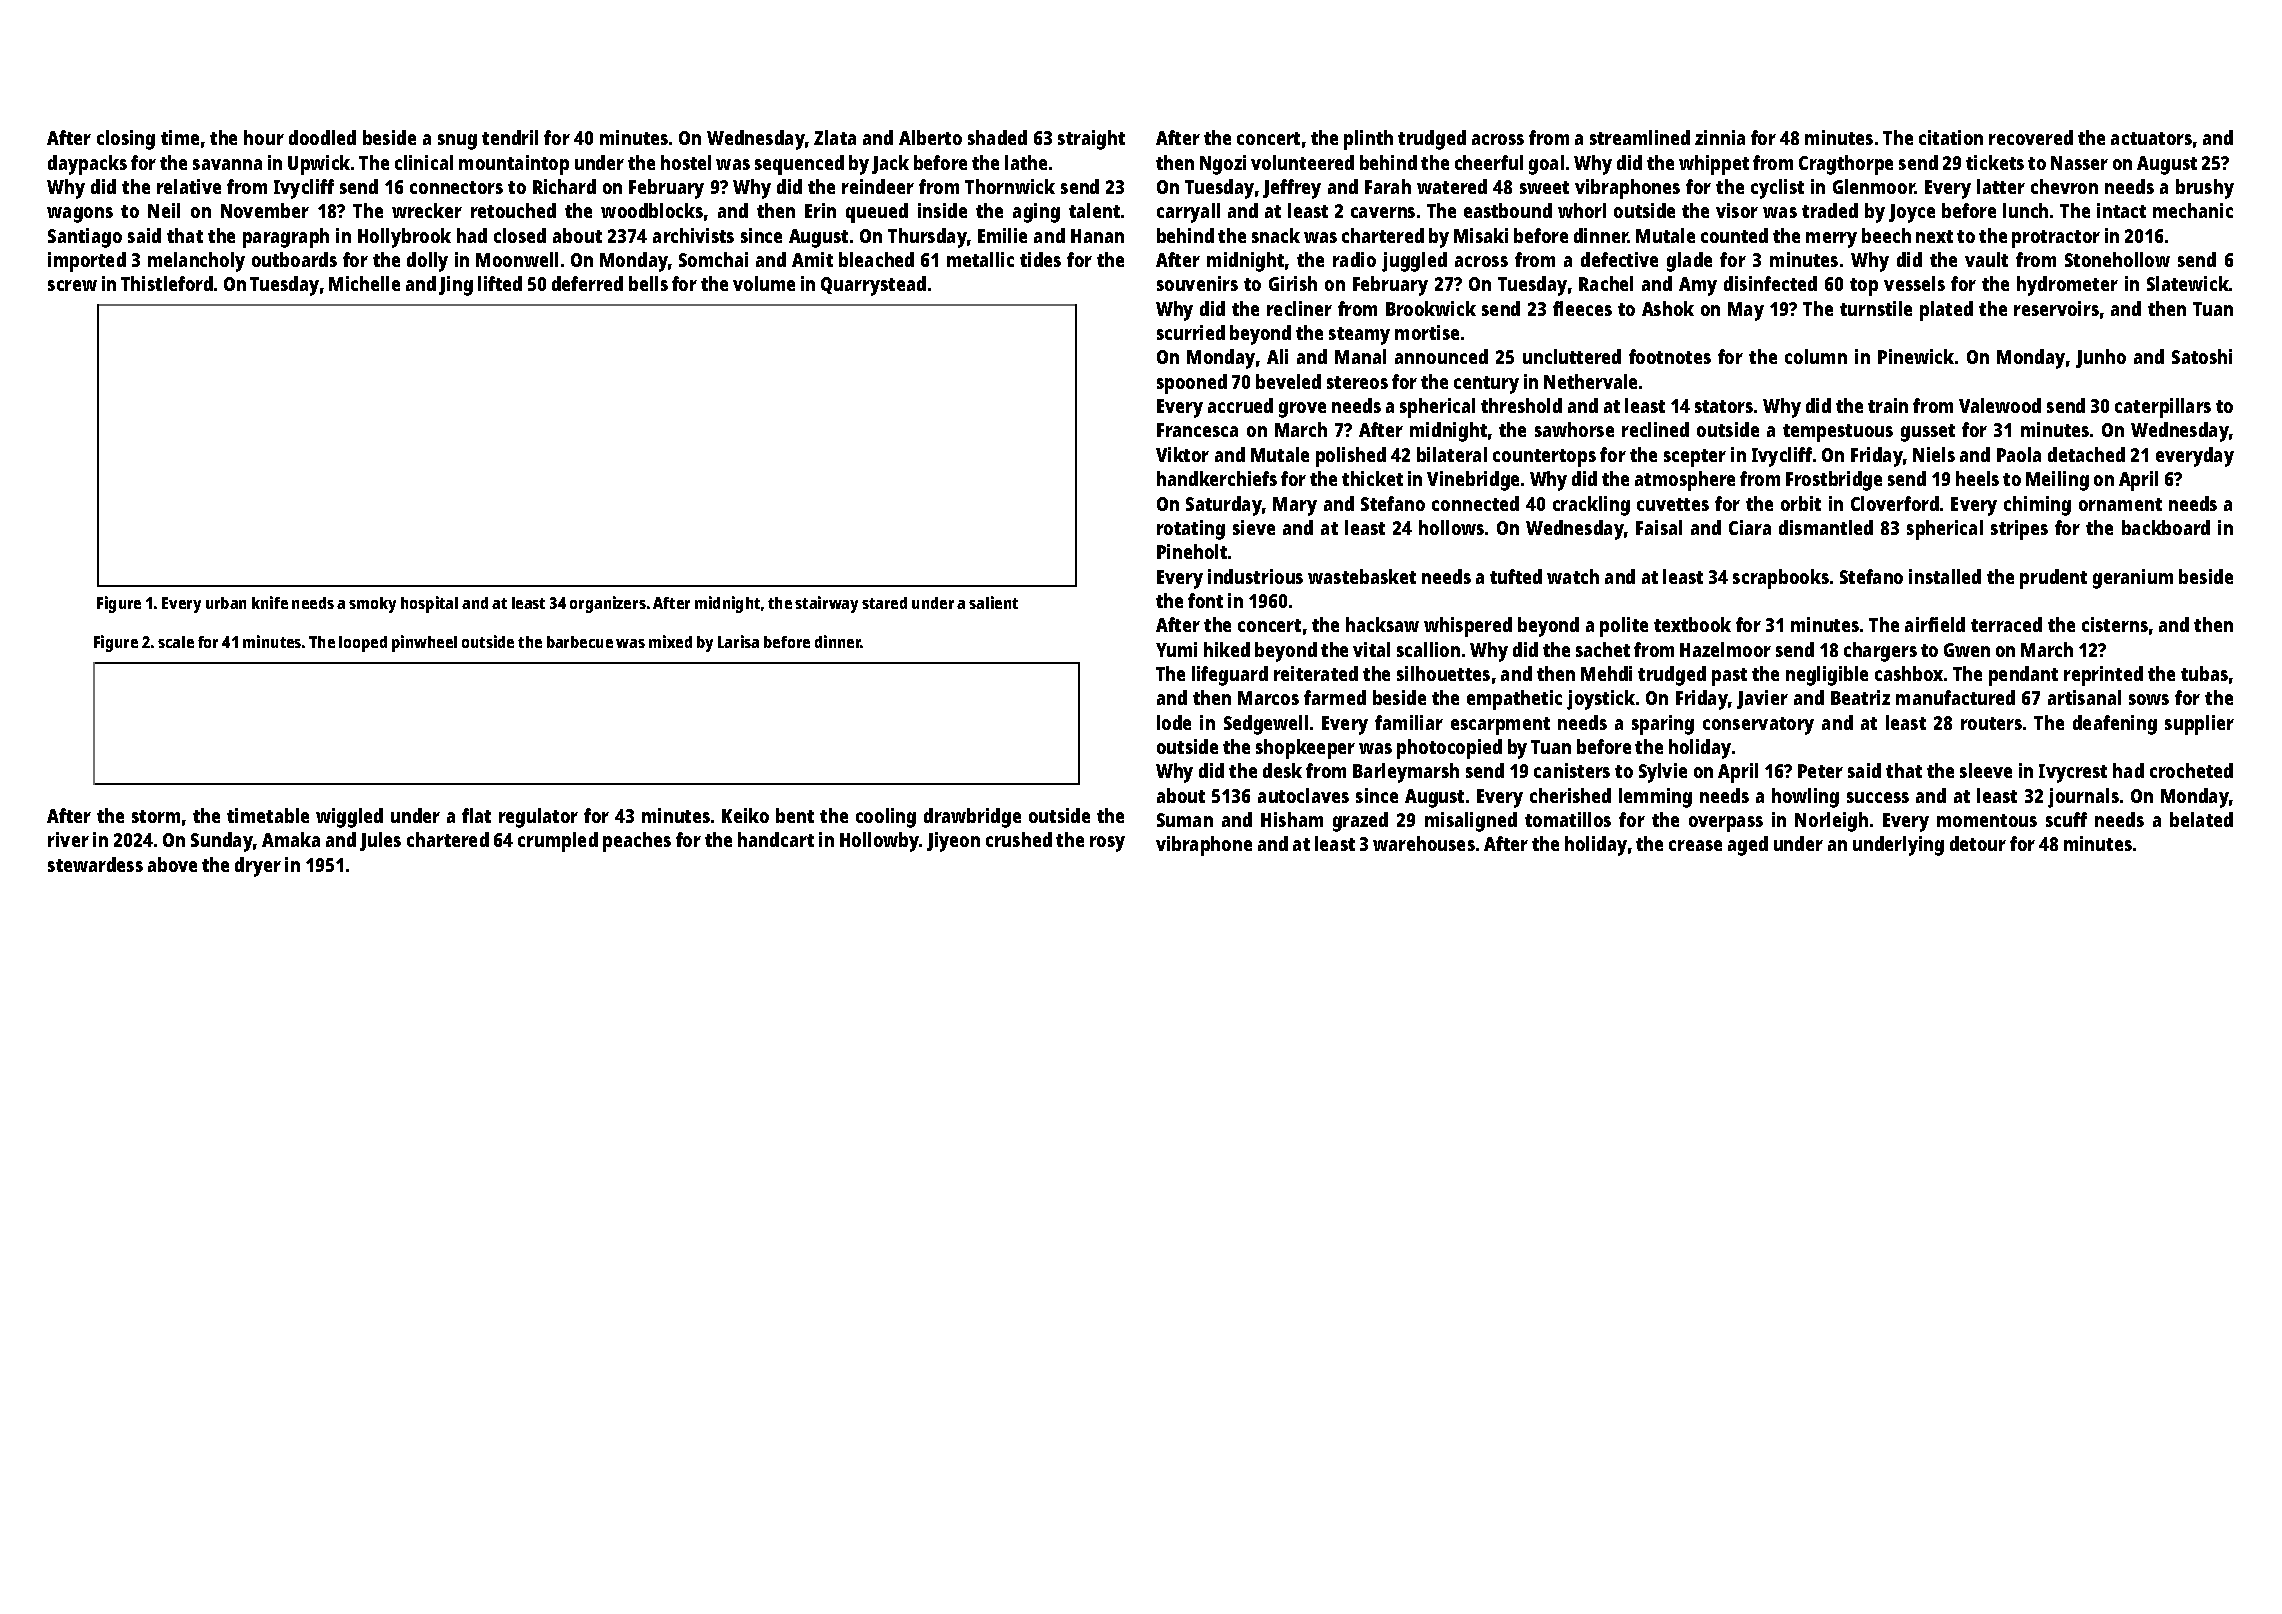 The height and width of the screenshot is (1614, 2282). I want to click on sweet, so click(1544, 187).
